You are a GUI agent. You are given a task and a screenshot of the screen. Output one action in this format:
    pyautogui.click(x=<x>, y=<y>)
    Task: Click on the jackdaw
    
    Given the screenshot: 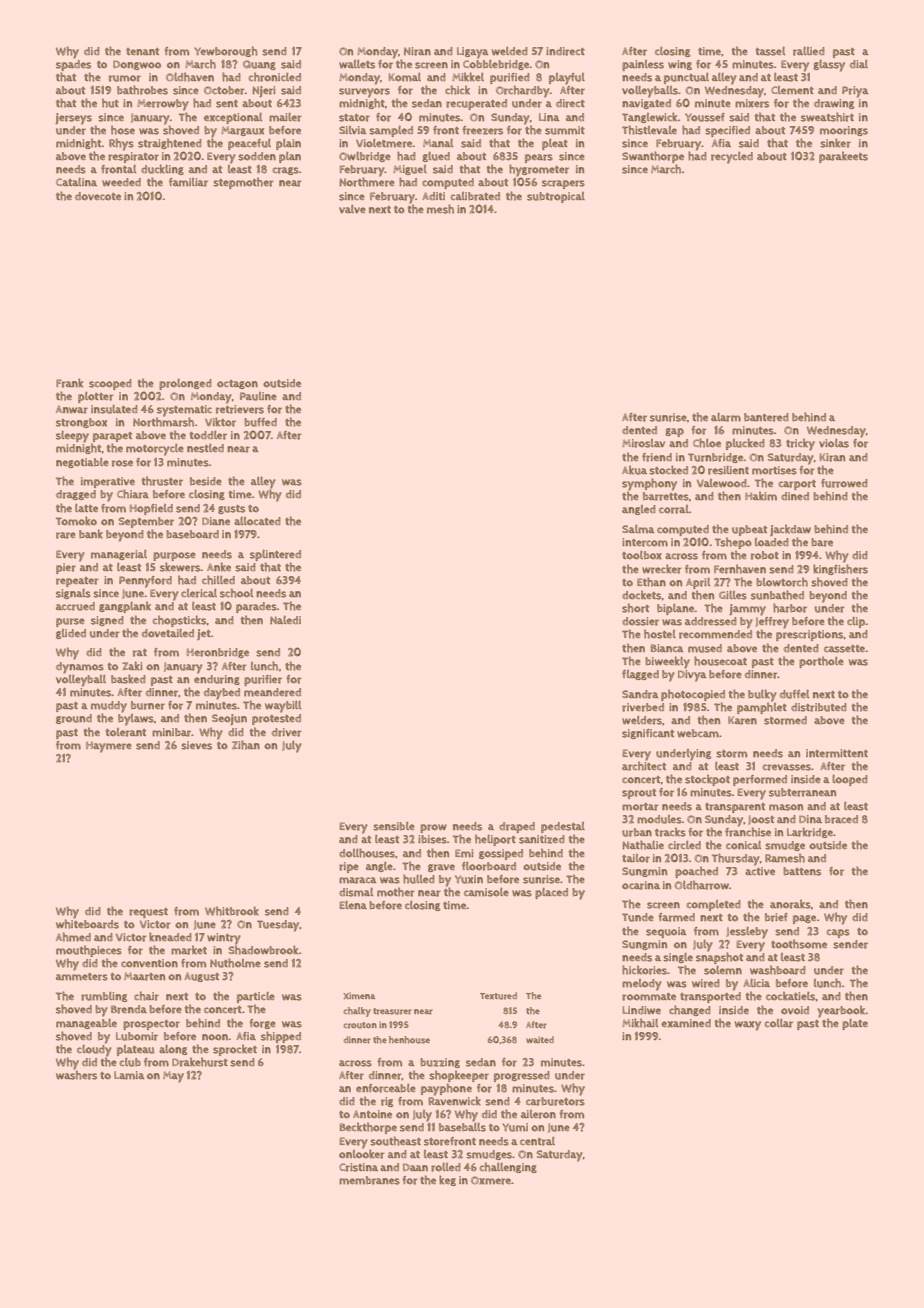 What is the action you would take?
    pyautogui.click(x=790, y=530)
